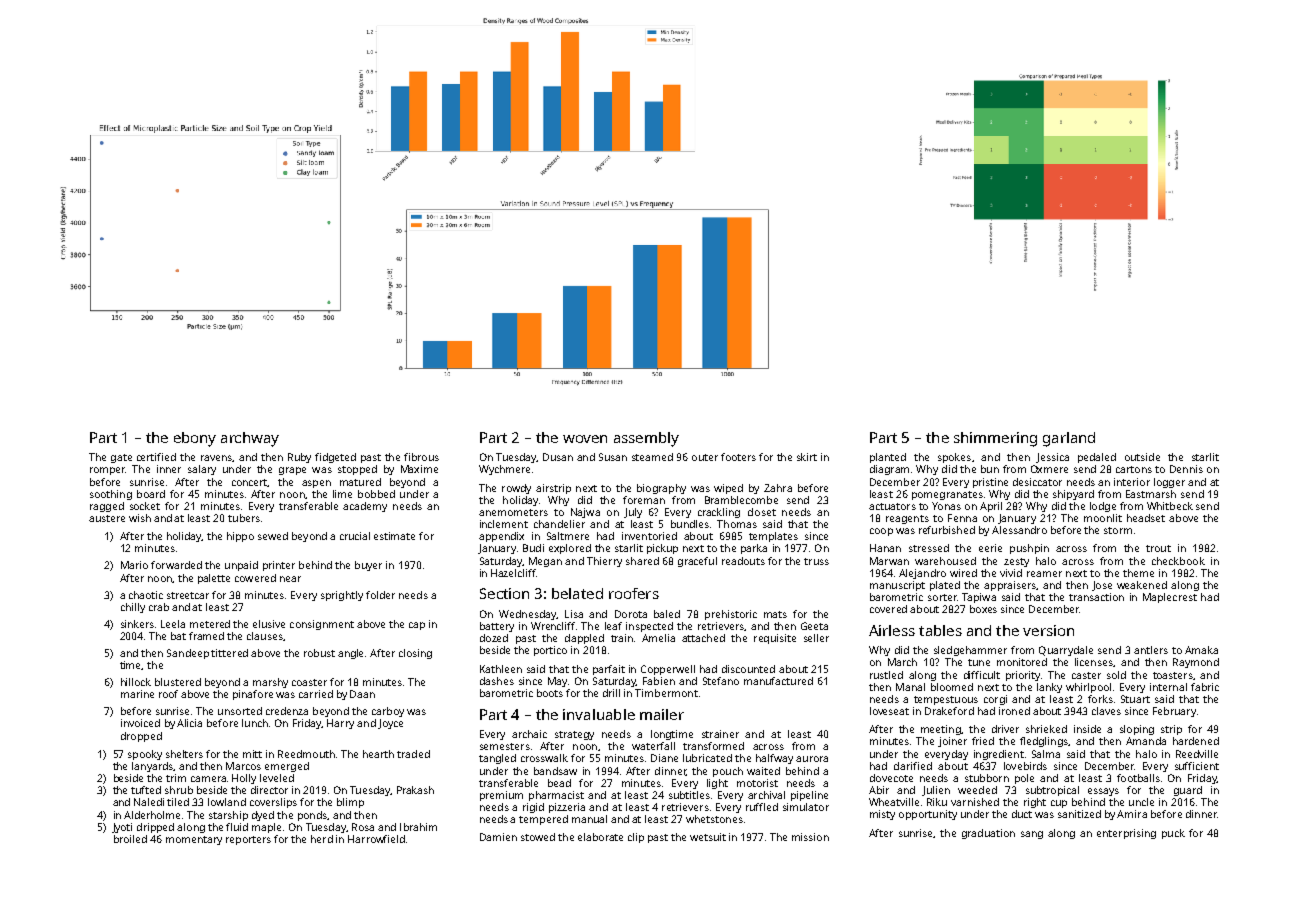 The width and height of the screenshot is (1308, 924). What do you see at coordinates (728, 772) in the screenshot?
I see `pouch` at bounding box center [728, 772].
